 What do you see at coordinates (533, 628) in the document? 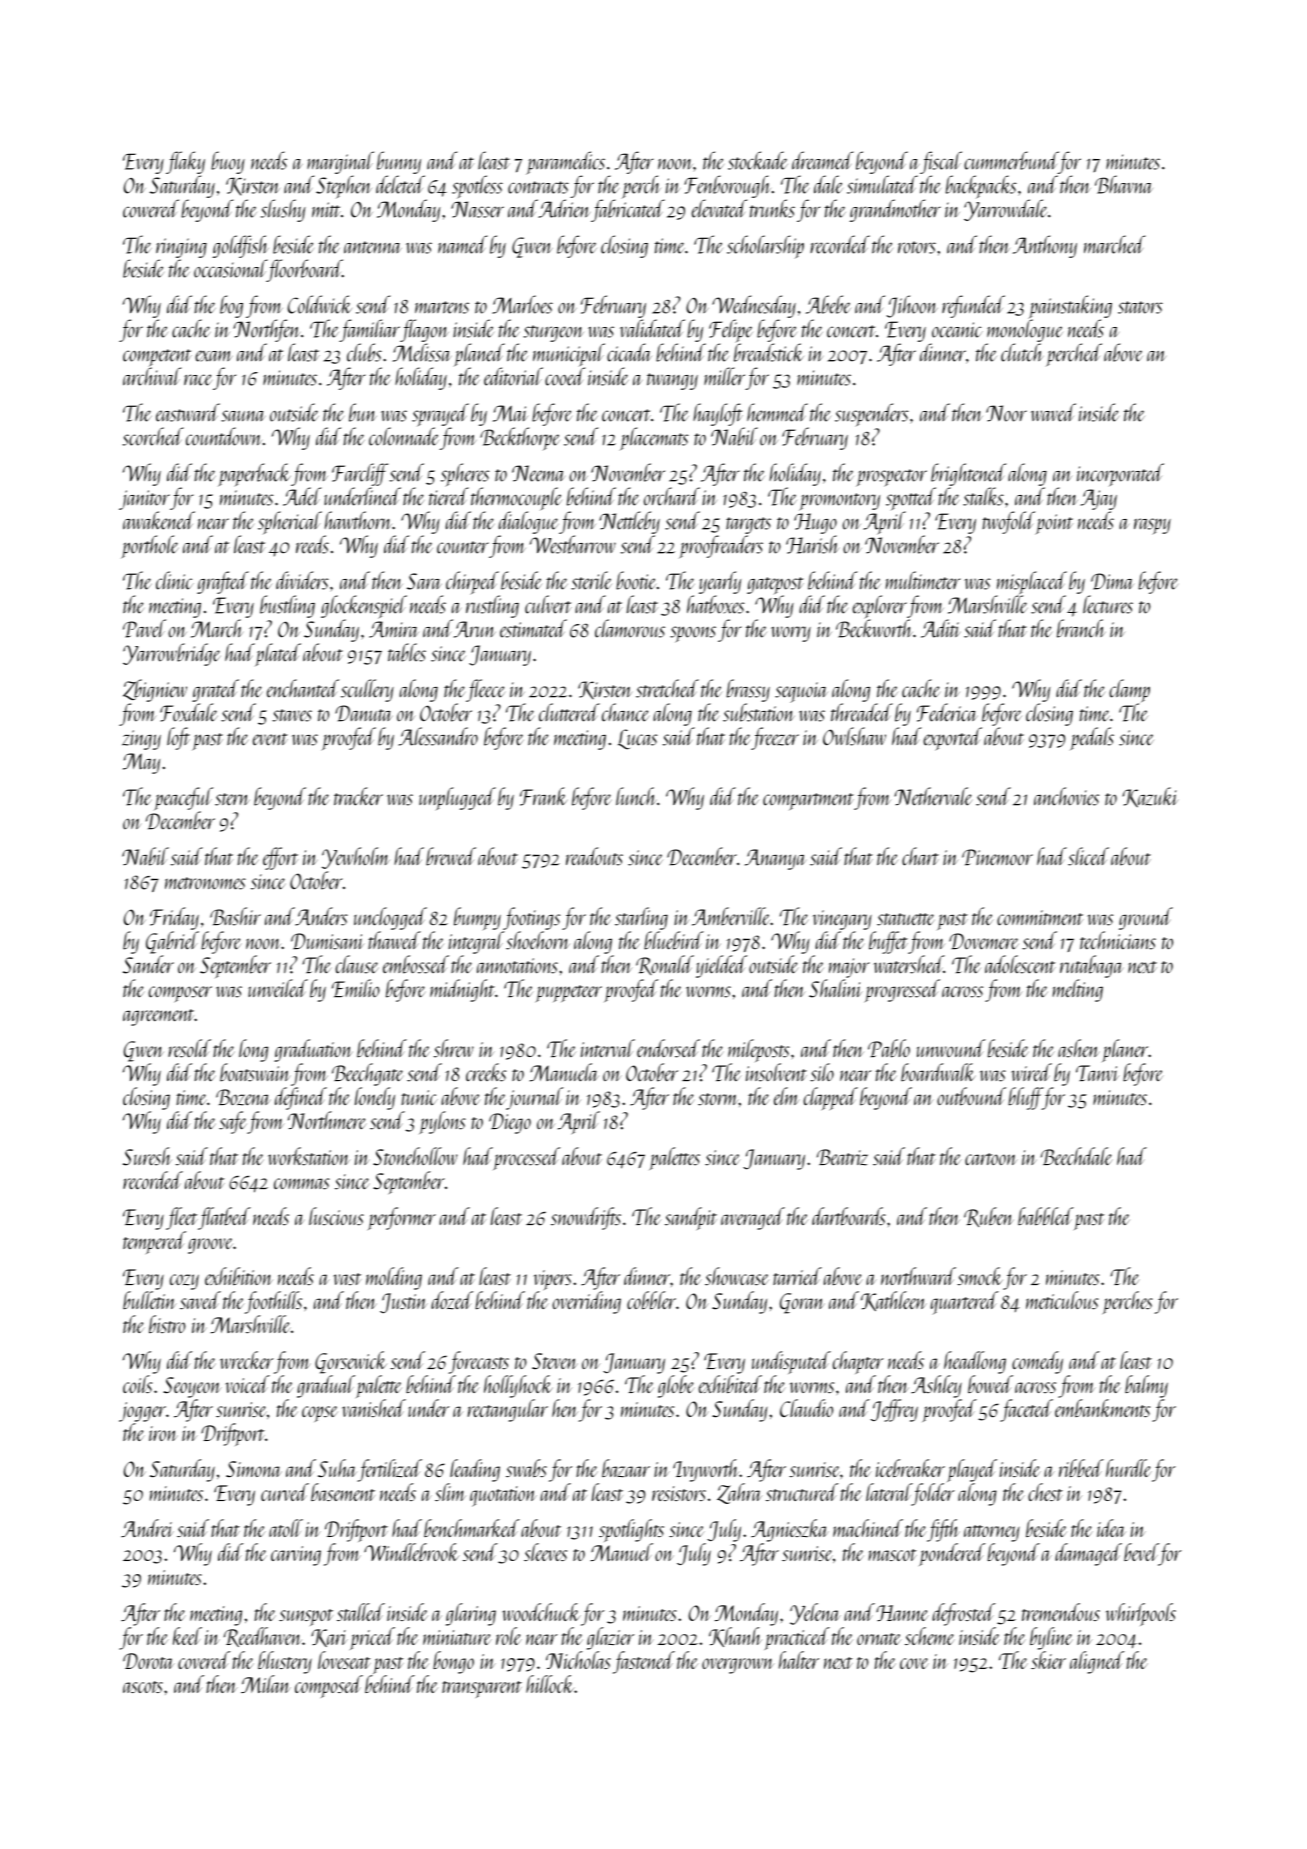
I see `estimated` at bounding box center [533, 628].
